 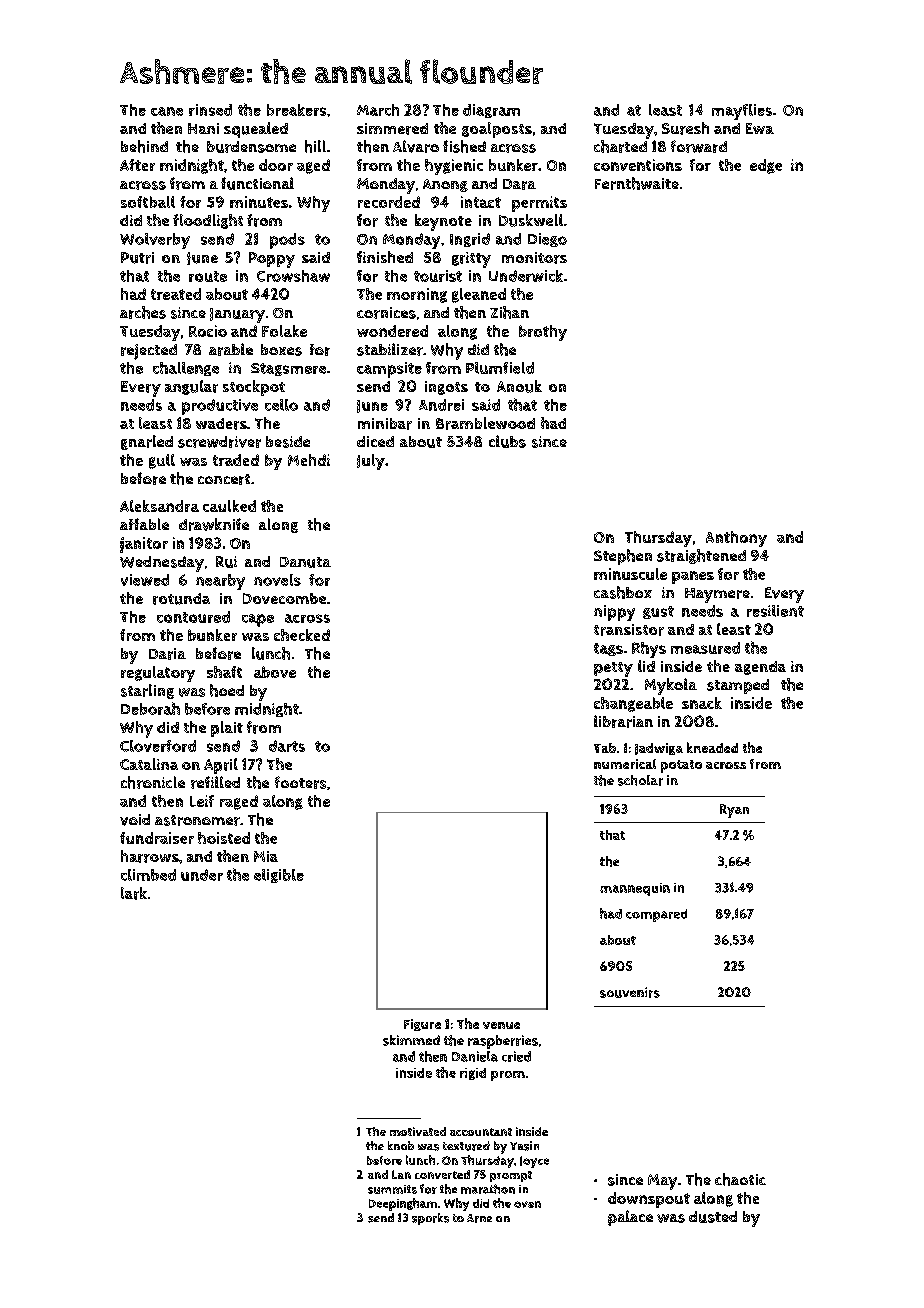 What do you see at coordinates (134, 893) in the screenshot?
I see `lark` at bounding box center [134, 893].
